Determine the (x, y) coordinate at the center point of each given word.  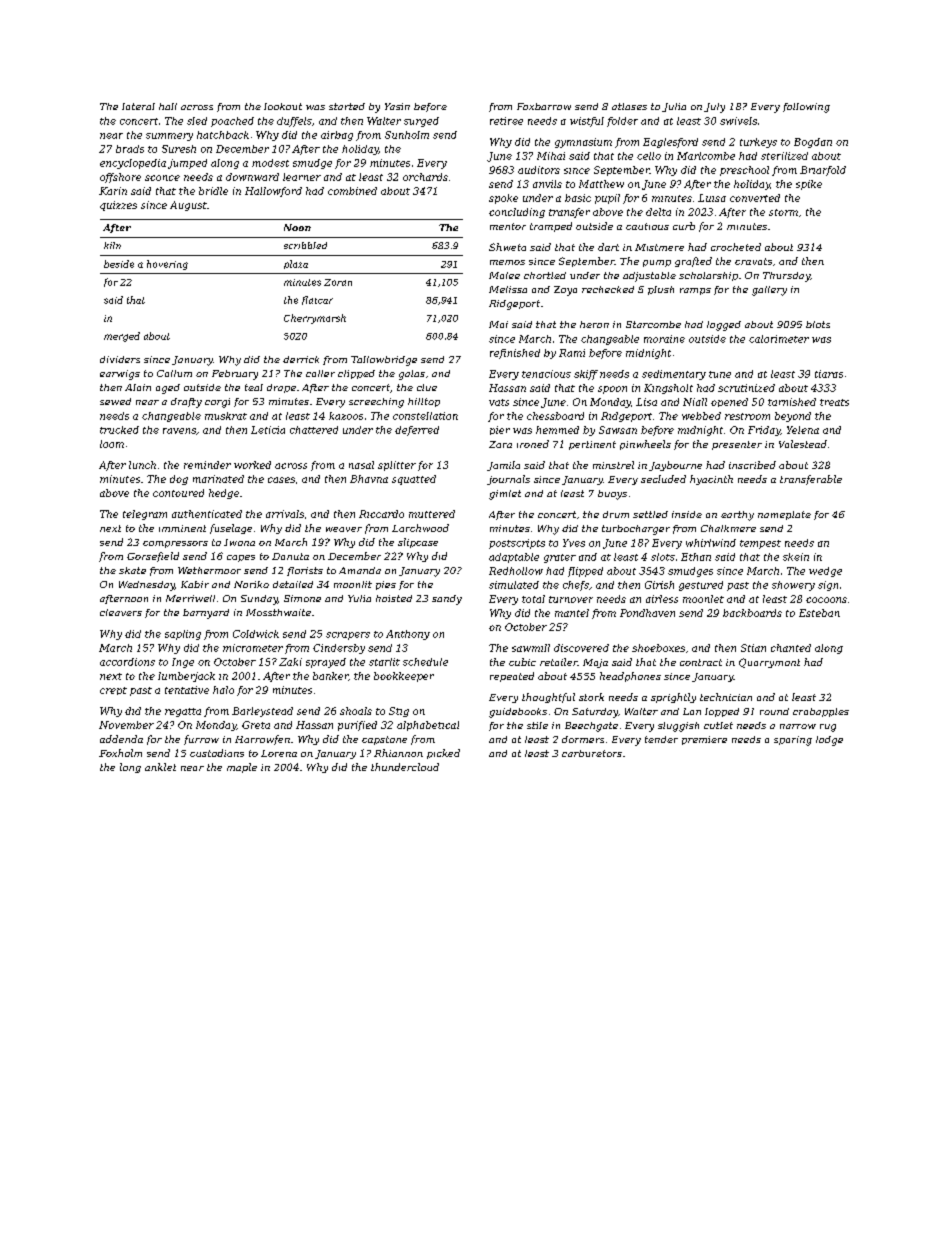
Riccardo (381, 514)
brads (130, 149)
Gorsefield (153, 557)
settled (650, 514)
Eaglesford (670, 143)
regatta (183, 712)
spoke (503, 199)
